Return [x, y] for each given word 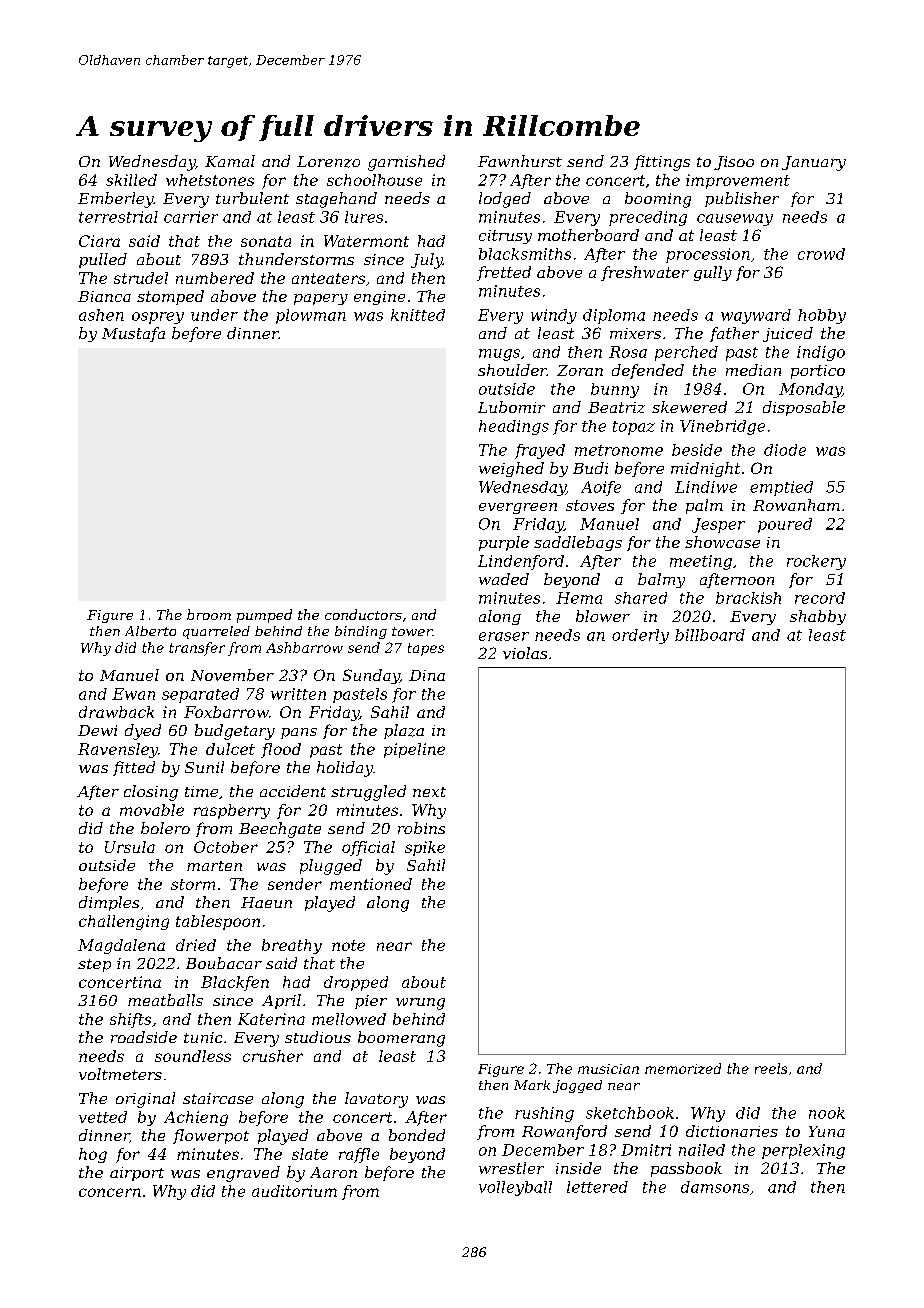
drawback [116, 712]
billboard [710, 635]
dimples [109, 903]
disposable [804, 408]
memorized [683, 1068]
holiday [345, 769]
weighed [511, 469]
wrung [420, 1004]
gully [713, 273]
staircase [218, 1098]
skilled [131, 180]
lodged [505, 200]
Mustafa [133, 334]
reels [771, 1068]
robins [421, 828]
